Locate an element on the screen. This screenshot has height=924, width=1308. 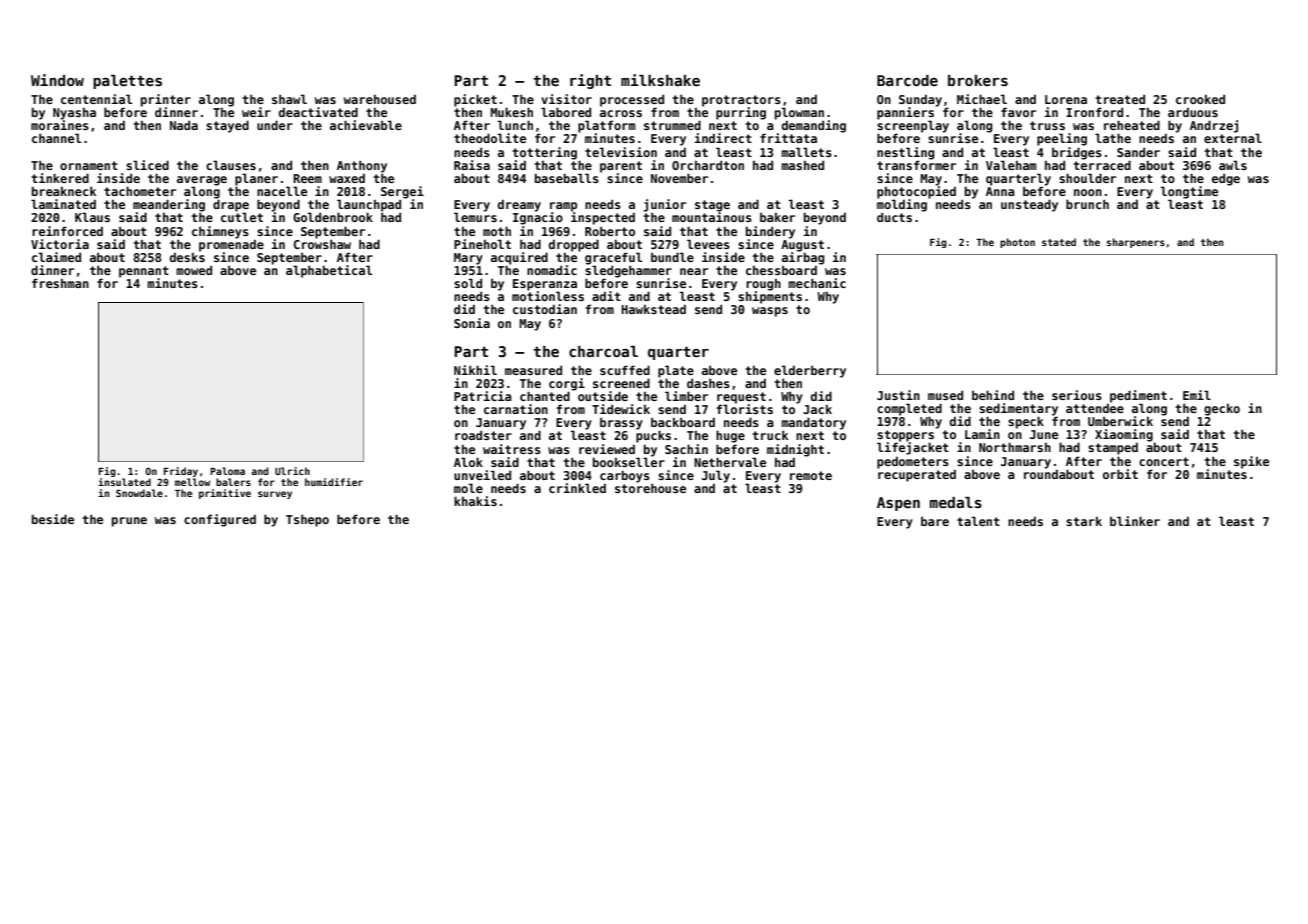
Nikhil is located at coordinates (475, 370).
